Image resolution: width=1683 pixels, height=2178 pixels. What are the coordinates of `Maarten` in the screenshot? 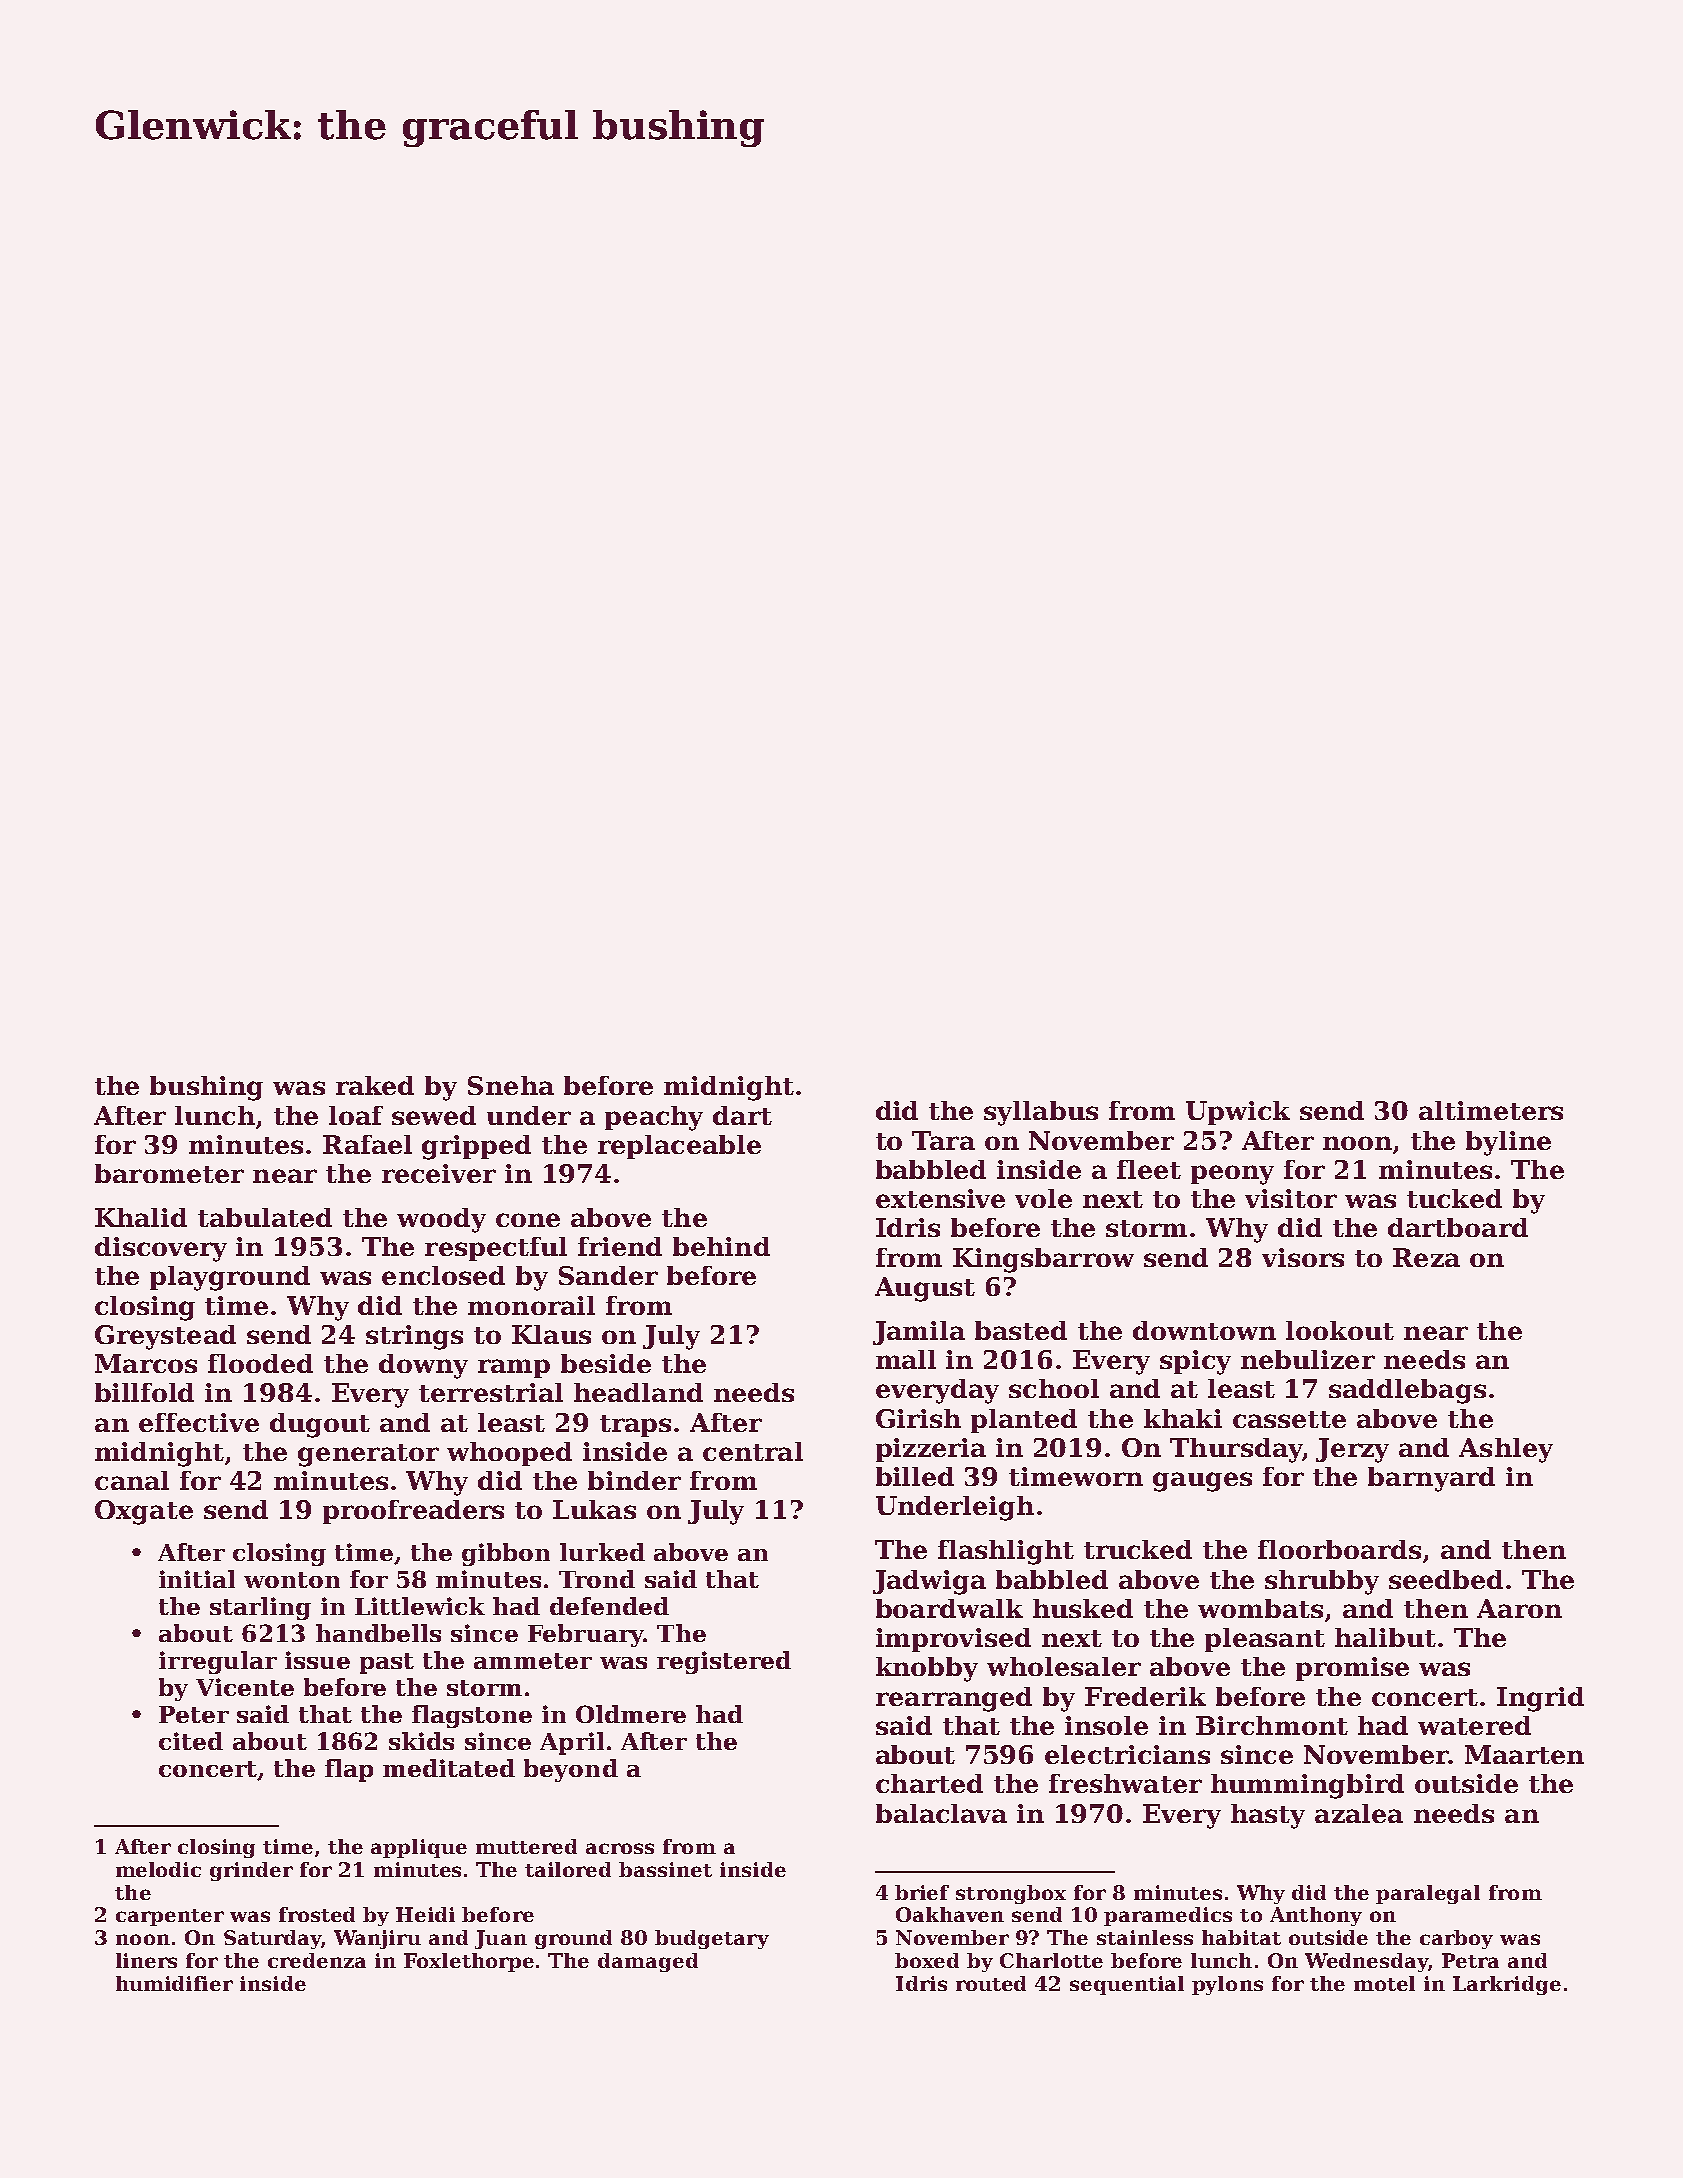 It's located at (1524, 1754).
